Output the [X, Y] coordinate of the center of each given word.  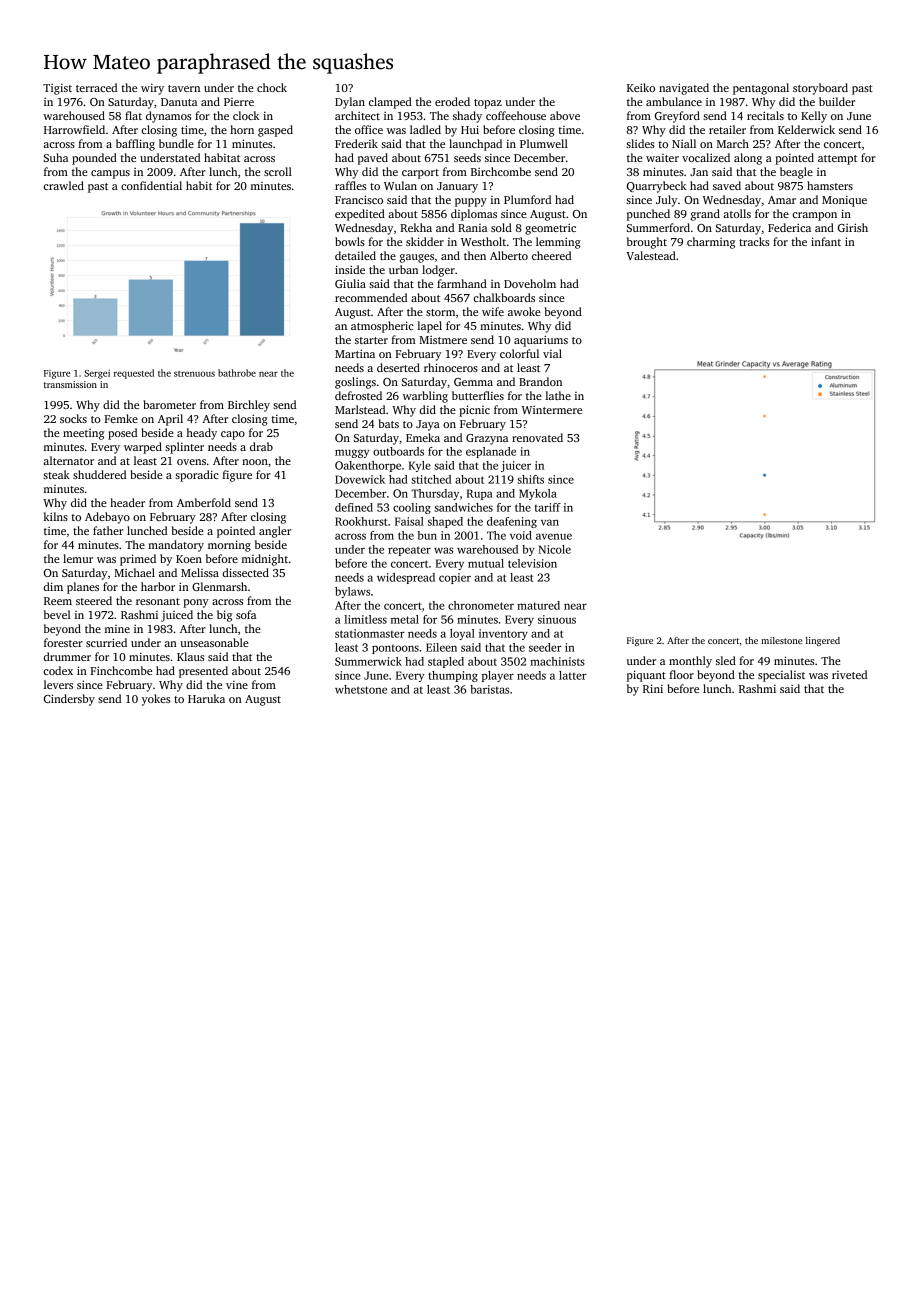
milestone [781, 640]
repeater [409, 551]
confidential [151, 185]
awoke [524, 311]
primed [138, 560]
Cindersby [69, 700]
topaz [488, 104]
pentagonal [761, 89]
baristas [489, 689]
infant [826, 241]
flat [133, 115]
